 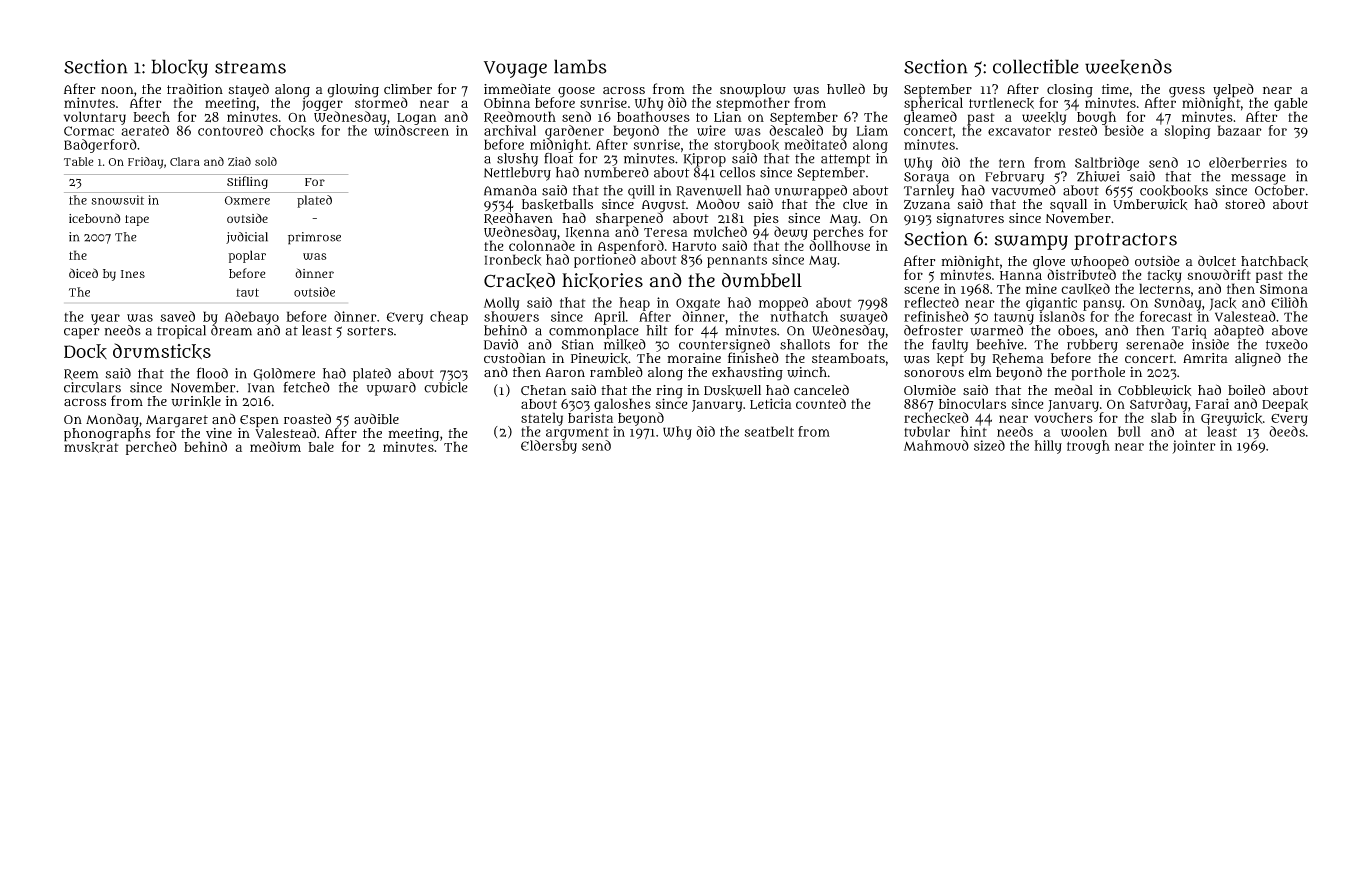 What do you see at coordinates (250, 67) in the image?
I see `streams` at bounding box center [250, 67].
